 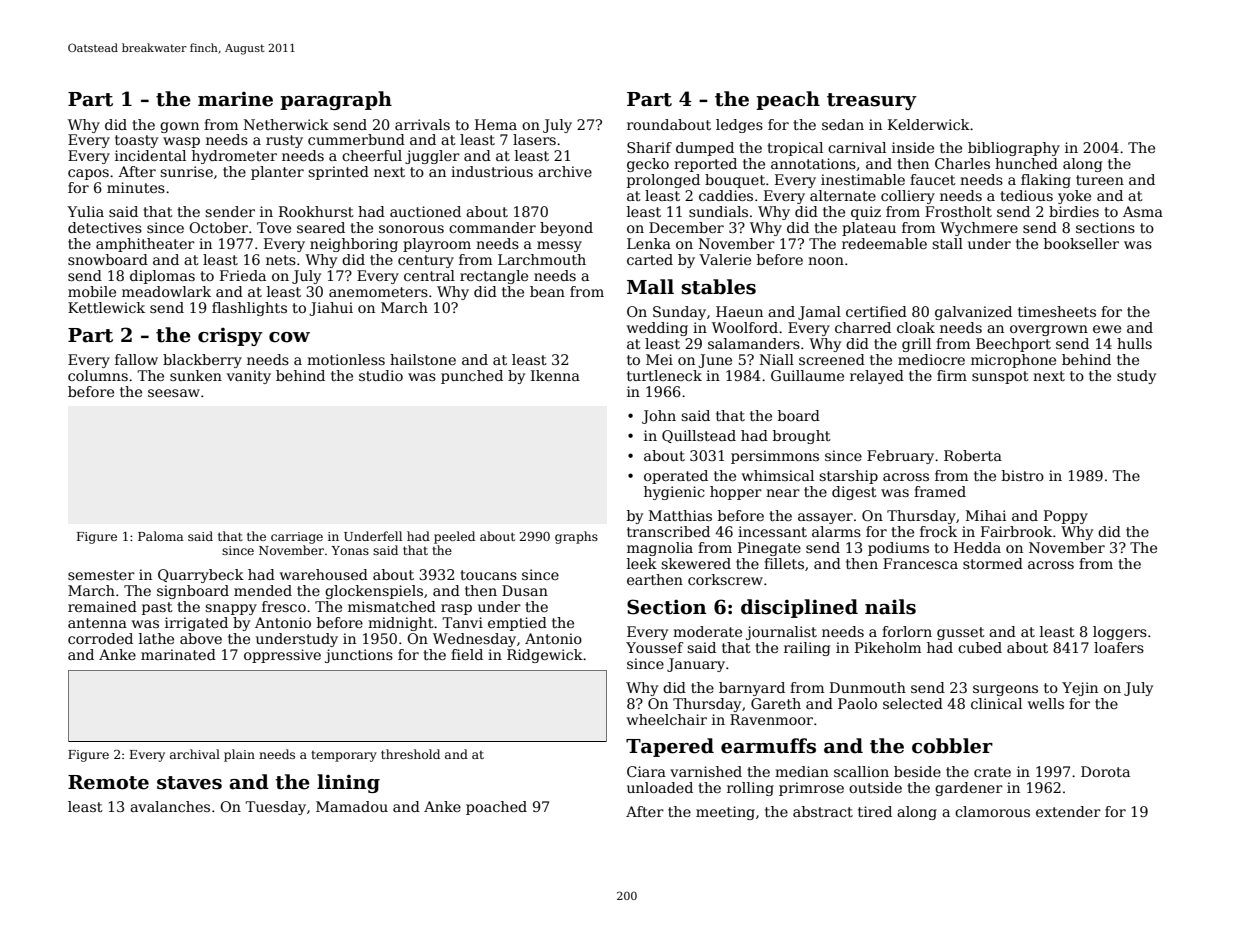 What do you see at coordinates (545, 656) in the screenshot?
I see `Ridgewick` at bounding box center [545, 656].
